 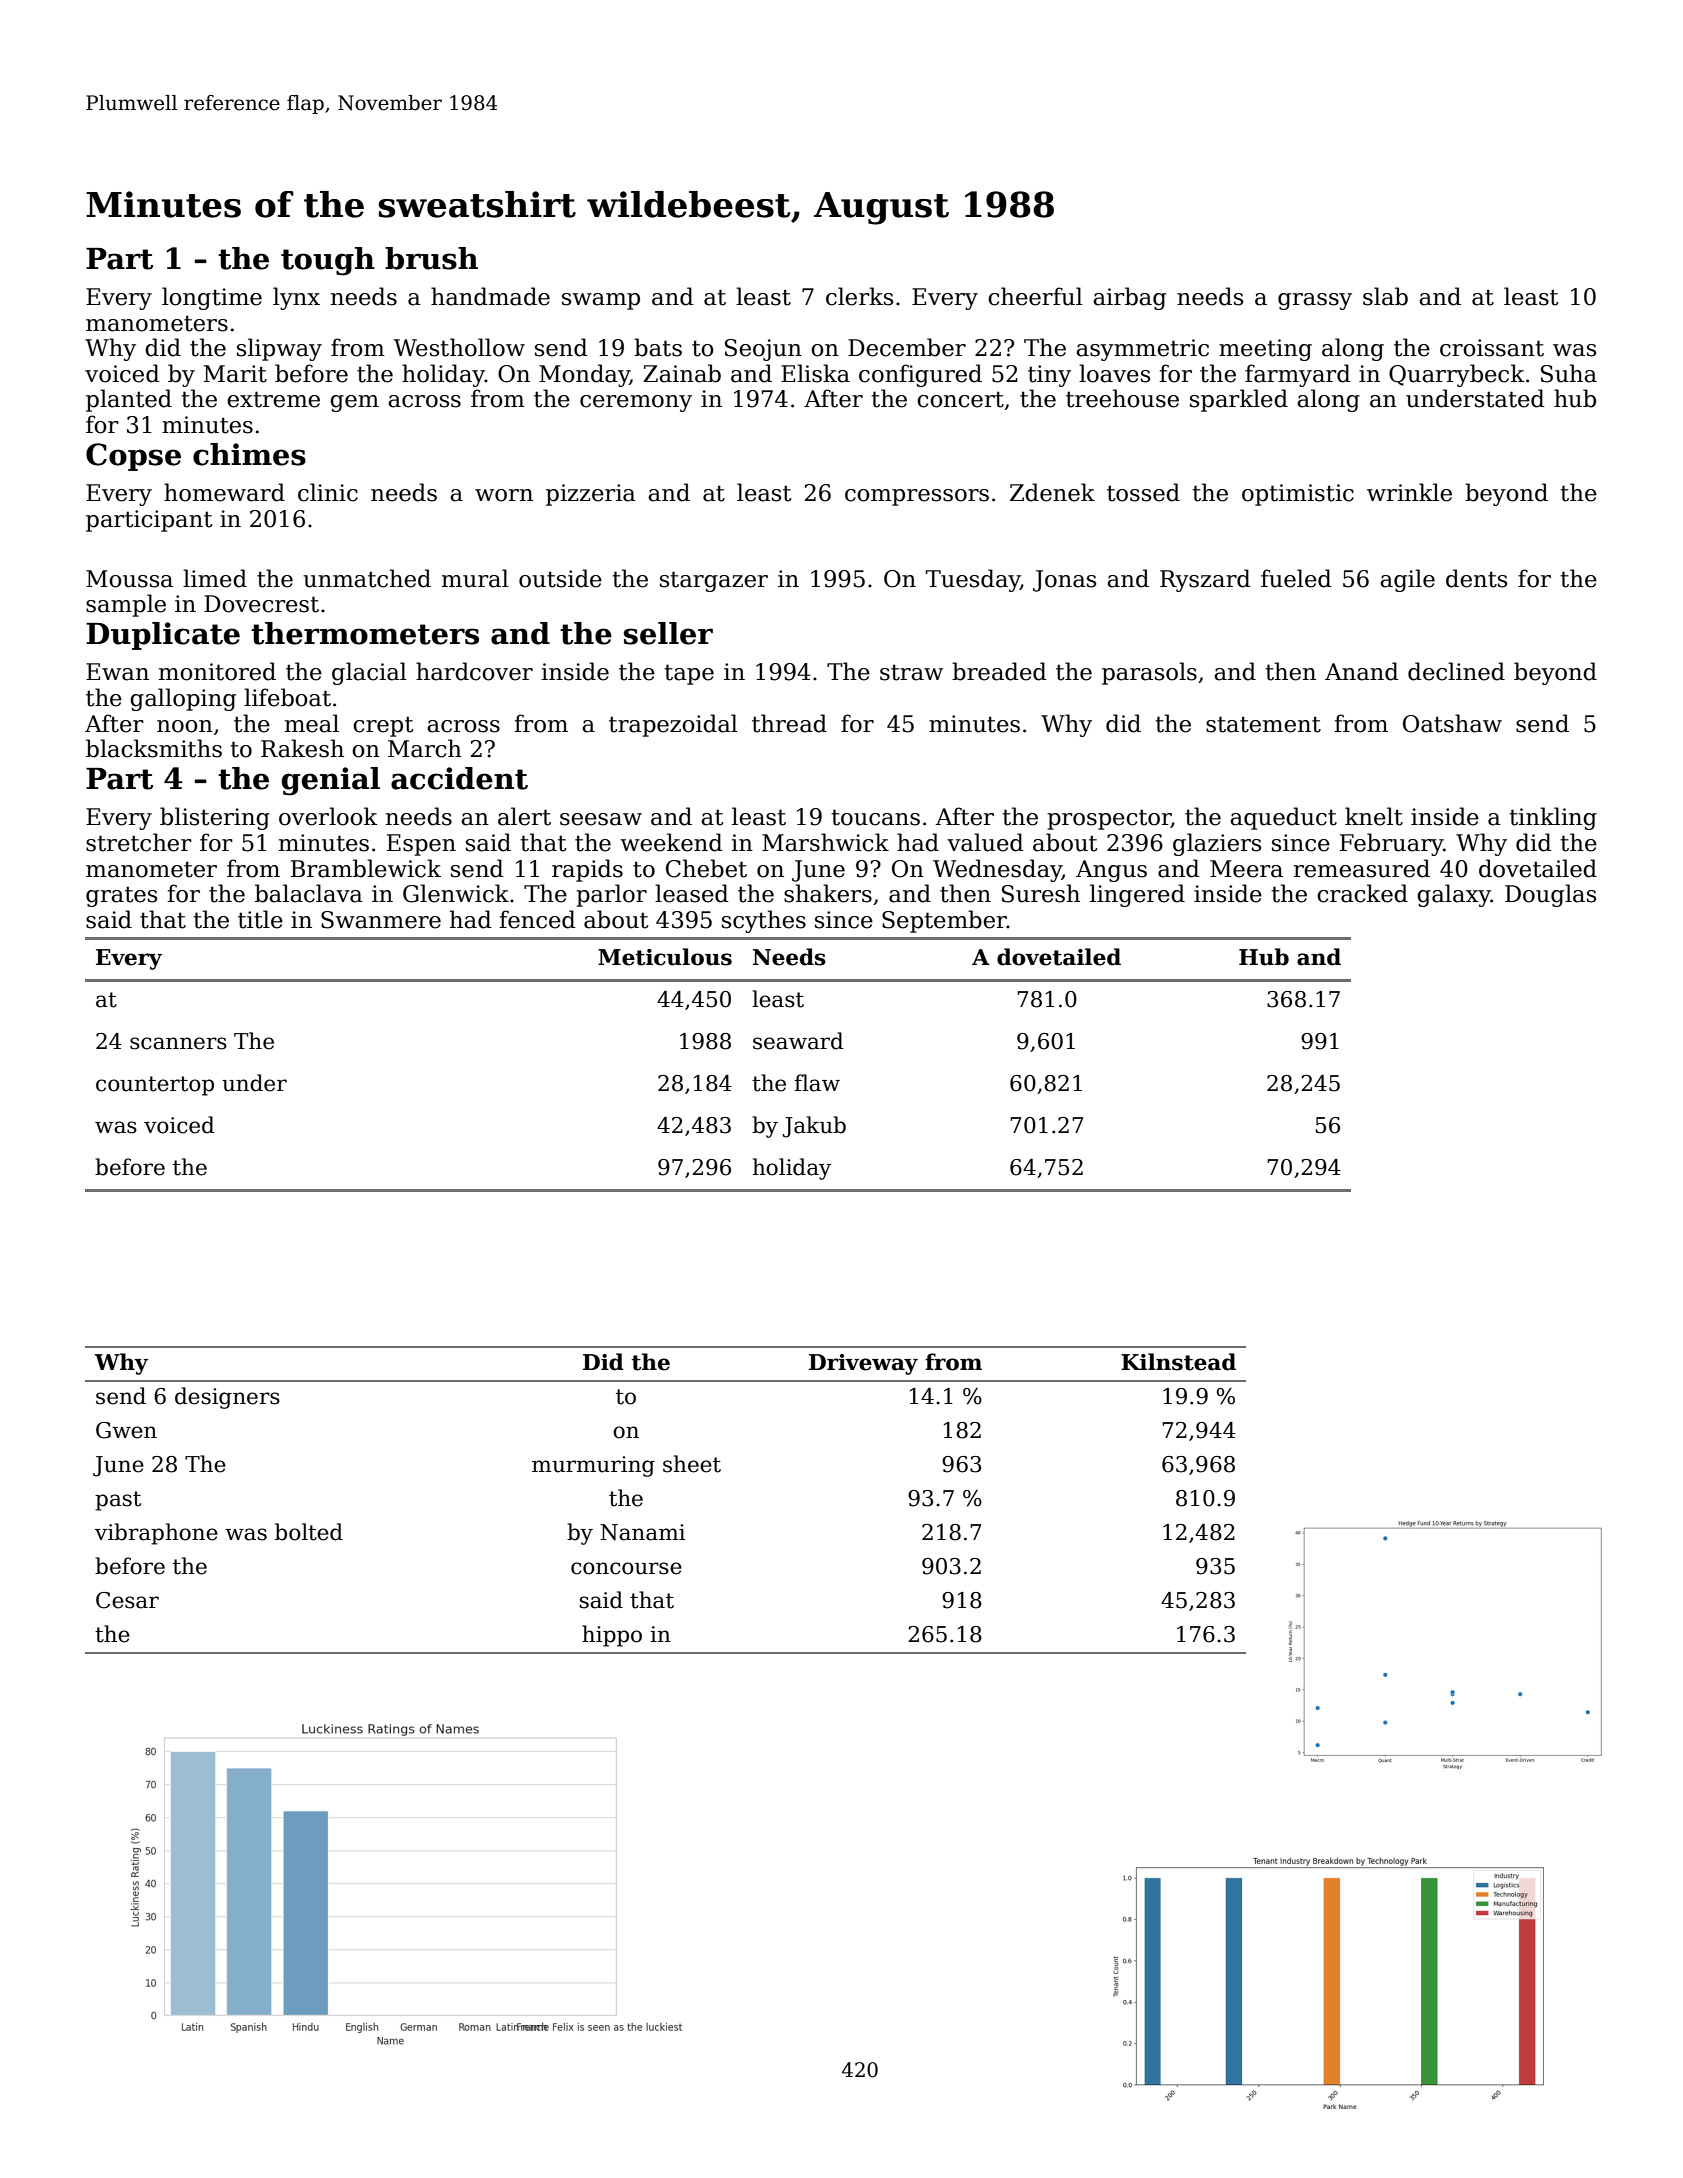 What do you see at coordinates (1137, 895) in the image?
I see `lingered` at bounding box center [1137, 895].
